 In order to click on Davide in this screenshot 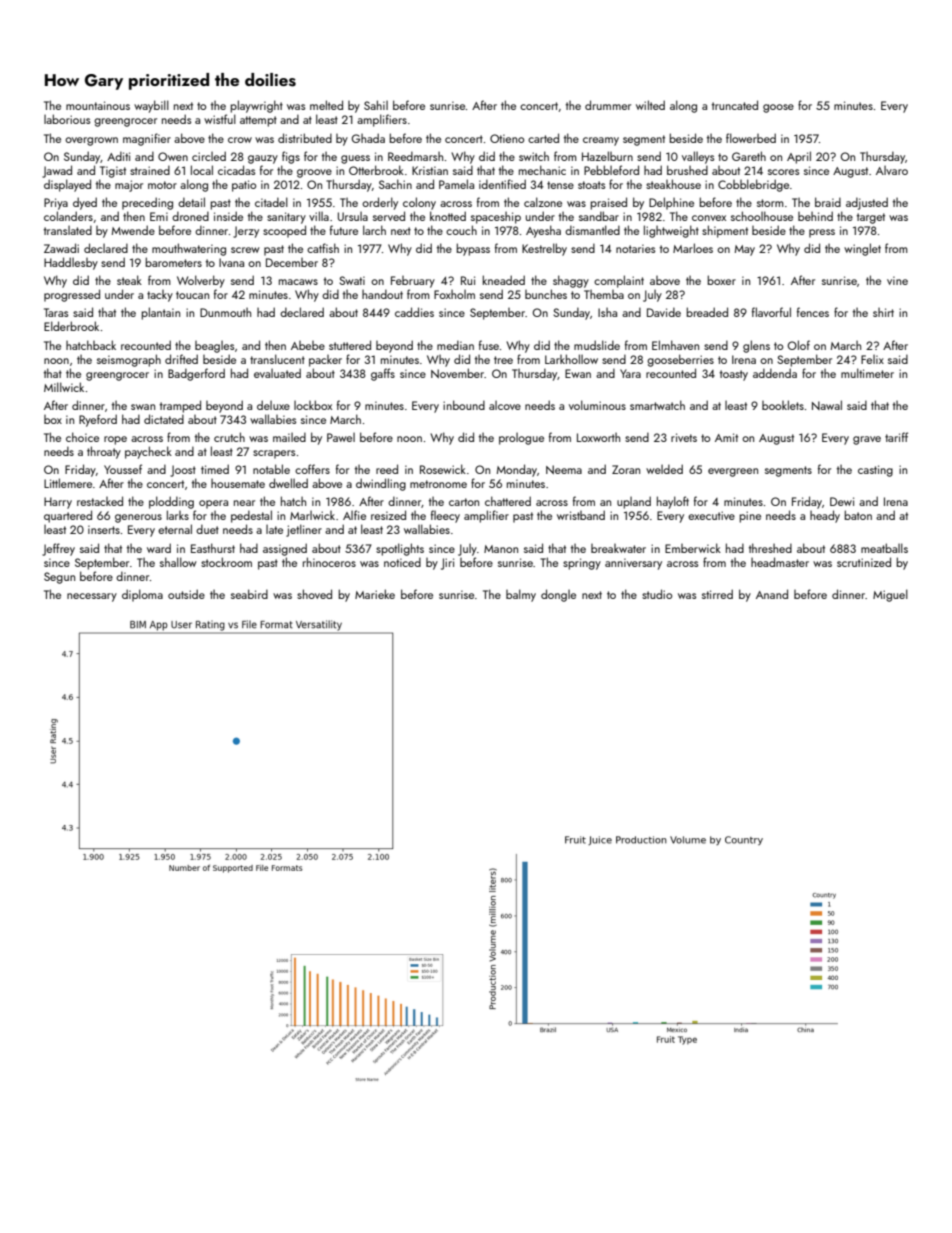, I will do `click(664, 312)`.
